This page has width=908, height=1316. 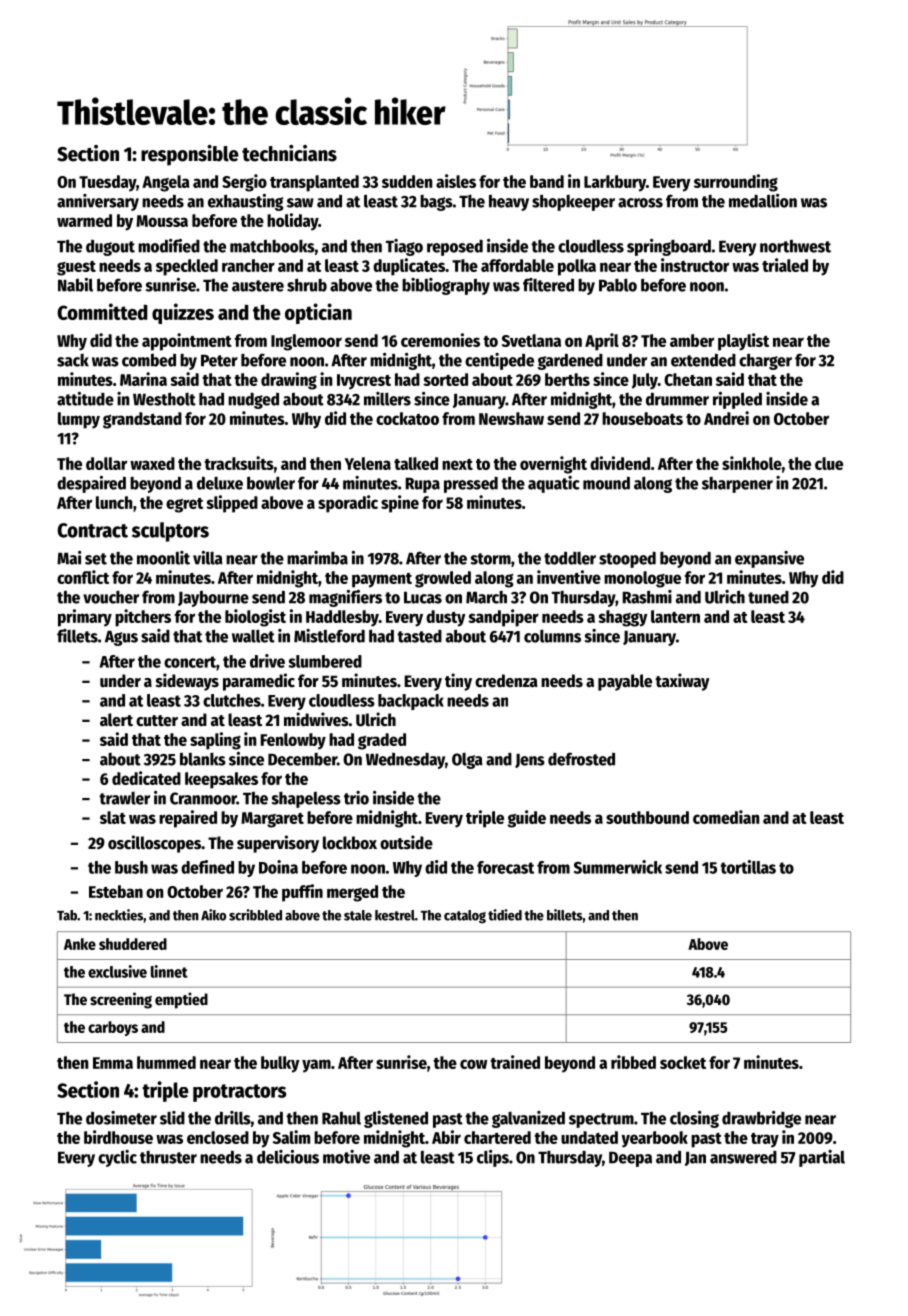 What do you see at coordinates (765, 361) in the page?
I see `charger` at bounding box center [765, 361].
